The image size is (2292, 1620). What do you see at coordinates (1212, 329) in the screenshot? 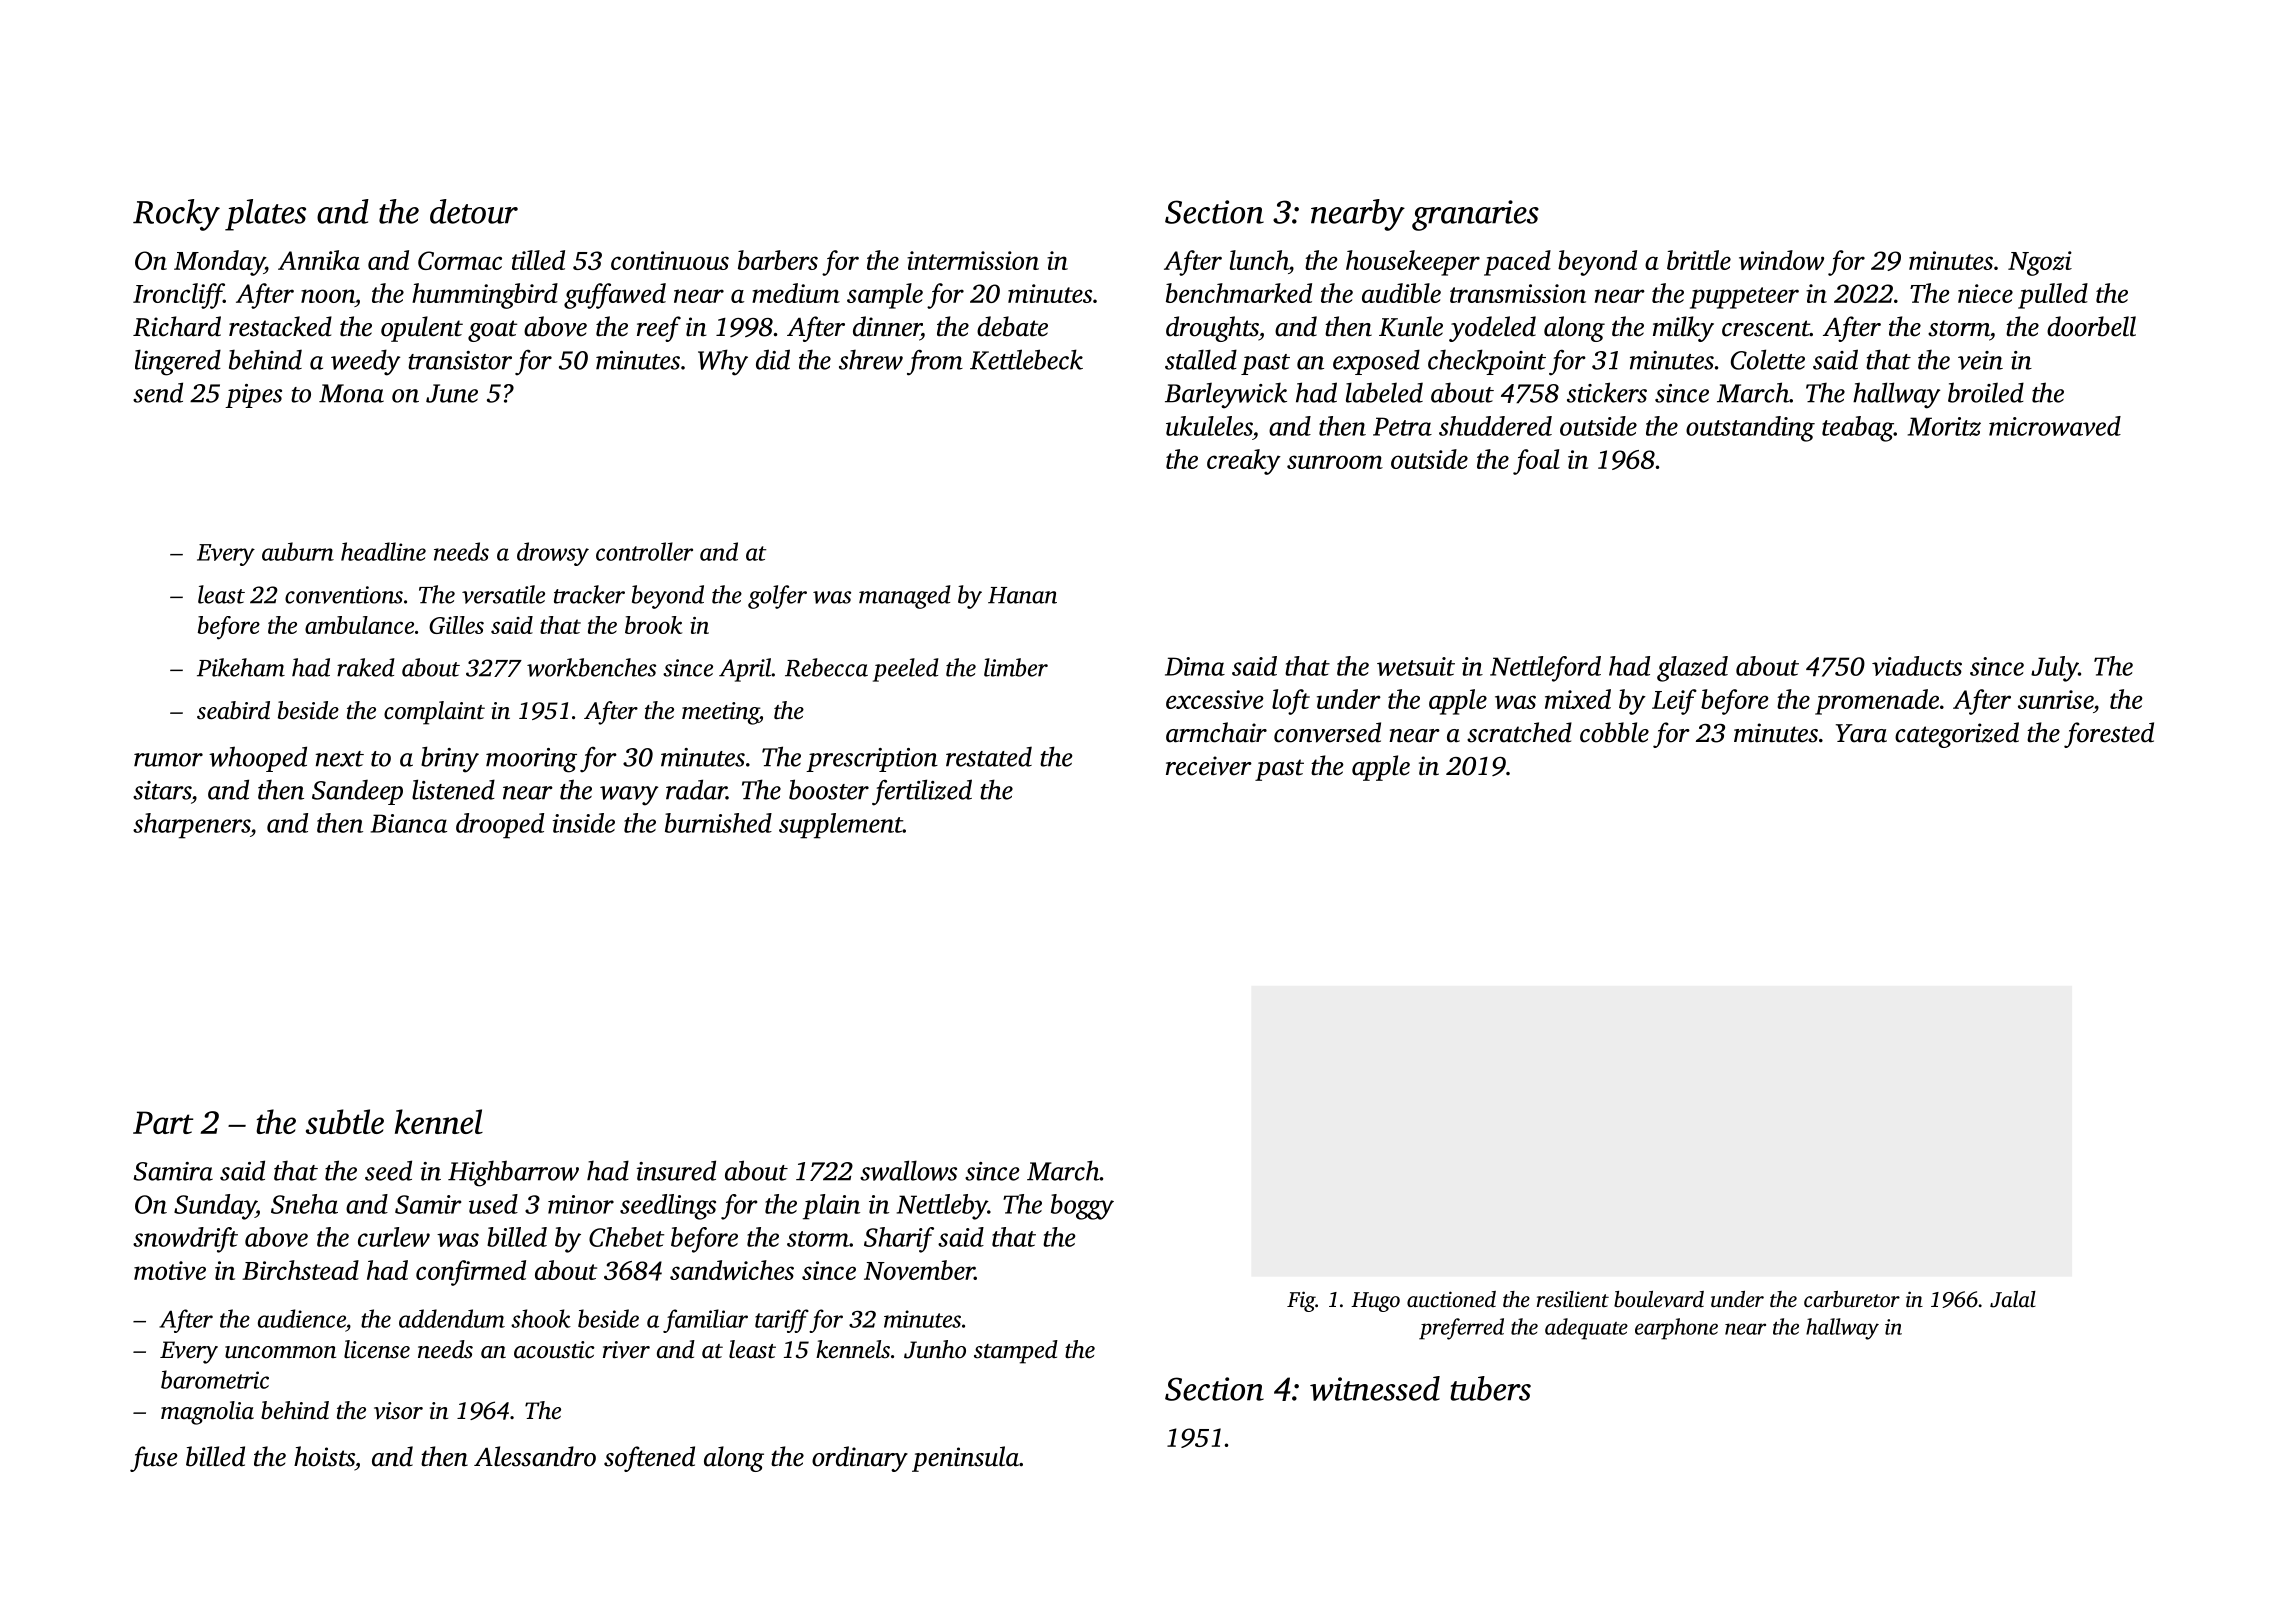
I see `droughts` at bounding box center [1212, 329].
